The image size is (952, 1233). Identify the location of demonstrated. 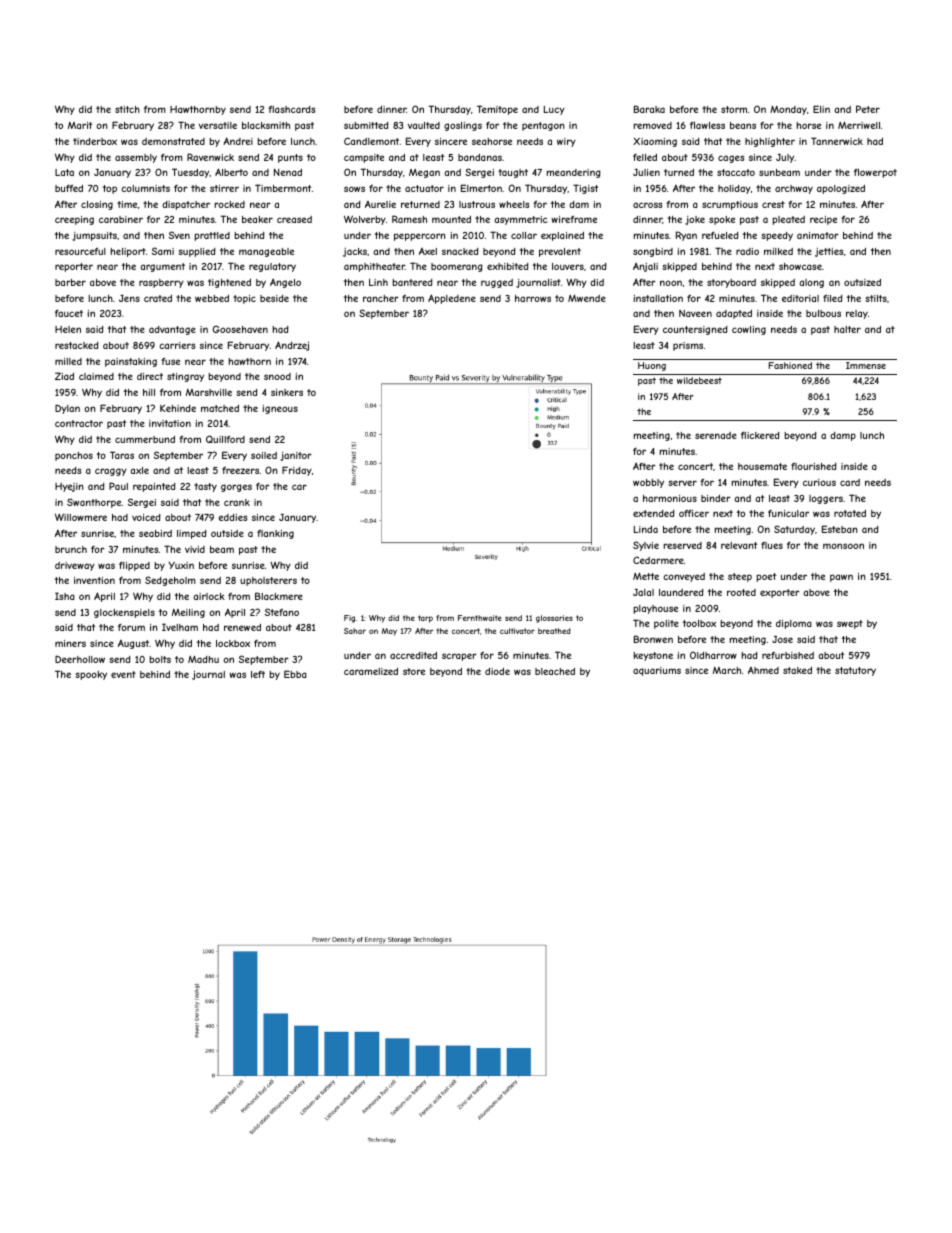
(173, 141).
